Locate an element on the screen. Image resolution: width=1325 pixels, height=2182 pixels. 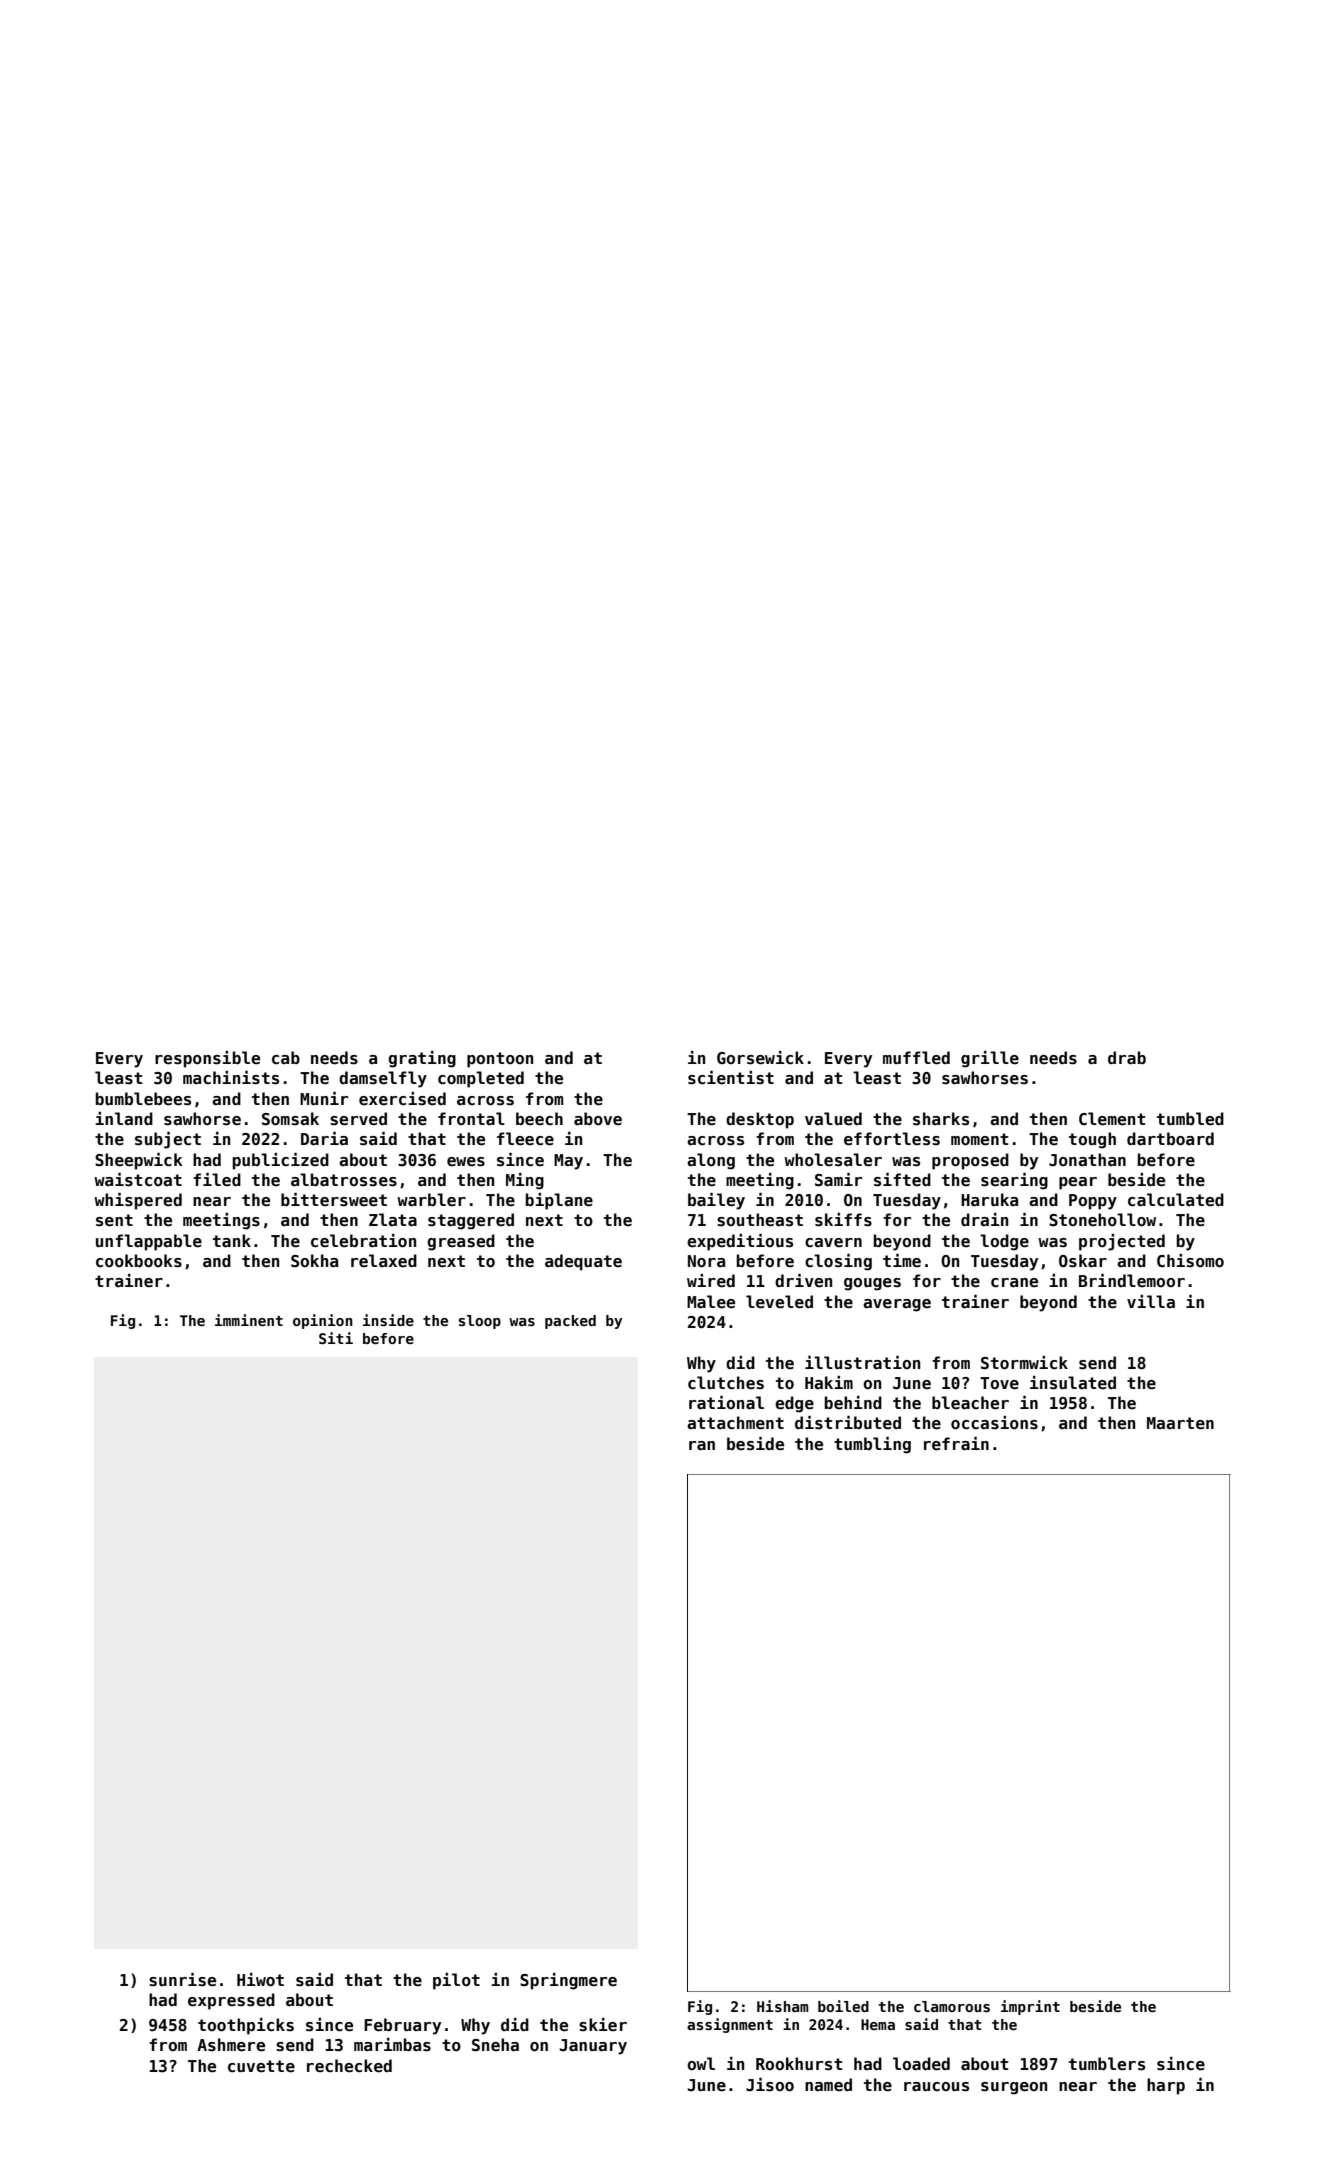
sunrise is located at coordinates (182, 1980).
